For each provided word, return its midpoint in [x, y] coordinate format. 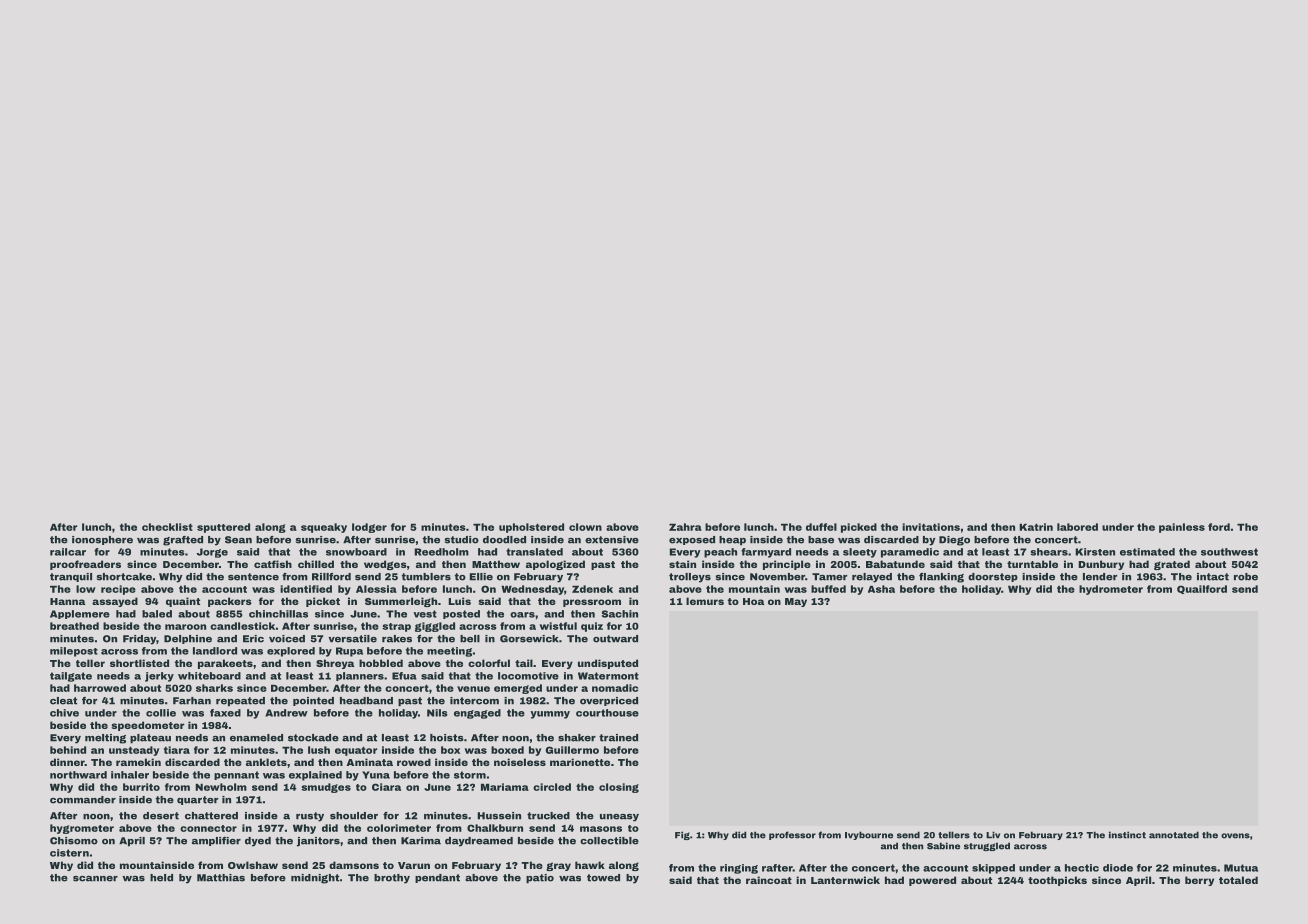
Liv [993, 835]
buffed [828, 589]
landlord [215, 651]
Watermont [608, 676]
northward [78, 775]
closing [619, 788]
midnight [315, 879]
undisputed [608, 664]
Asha [881, 589]
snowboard [356, 552]
